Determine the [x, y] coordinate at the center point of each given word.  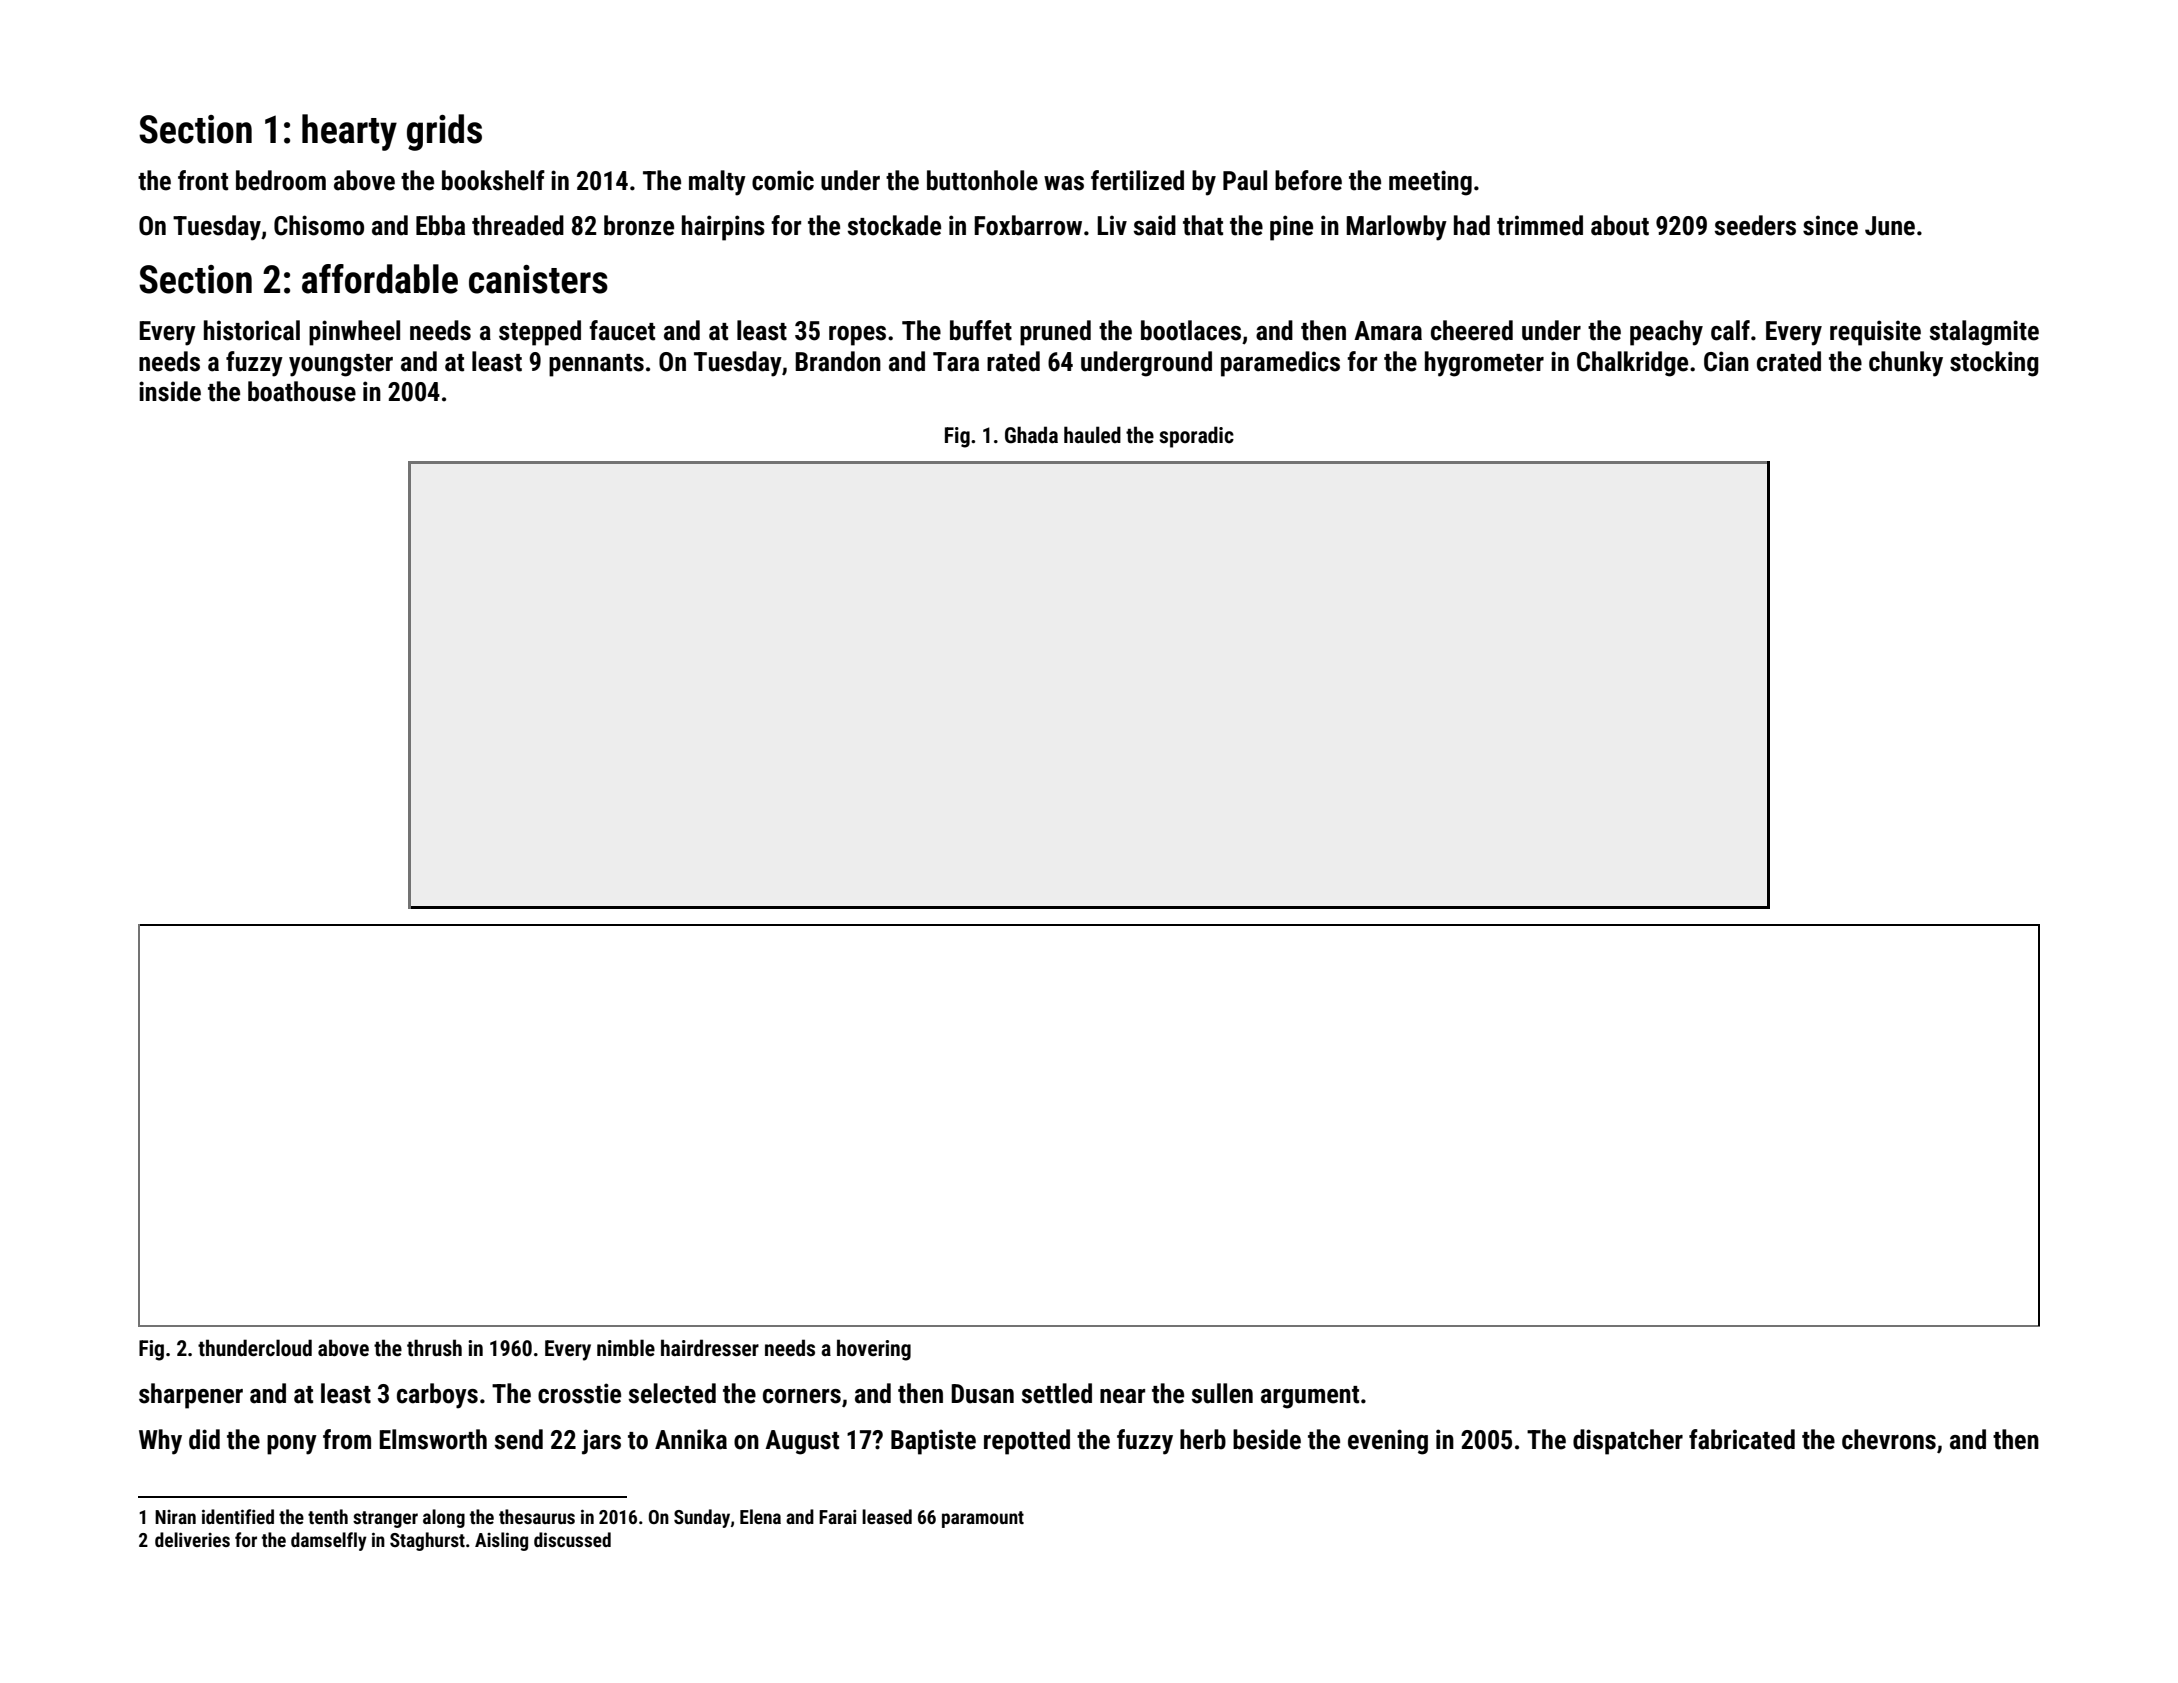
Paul [1245, 180]
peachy [1666, 333]
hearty [349, 132]
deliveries [192, 1539]
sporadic [1196, 437]
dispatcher [1628, 1442]
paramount [983, 1519]
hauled [1092, 434]
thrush [434, 1348]
